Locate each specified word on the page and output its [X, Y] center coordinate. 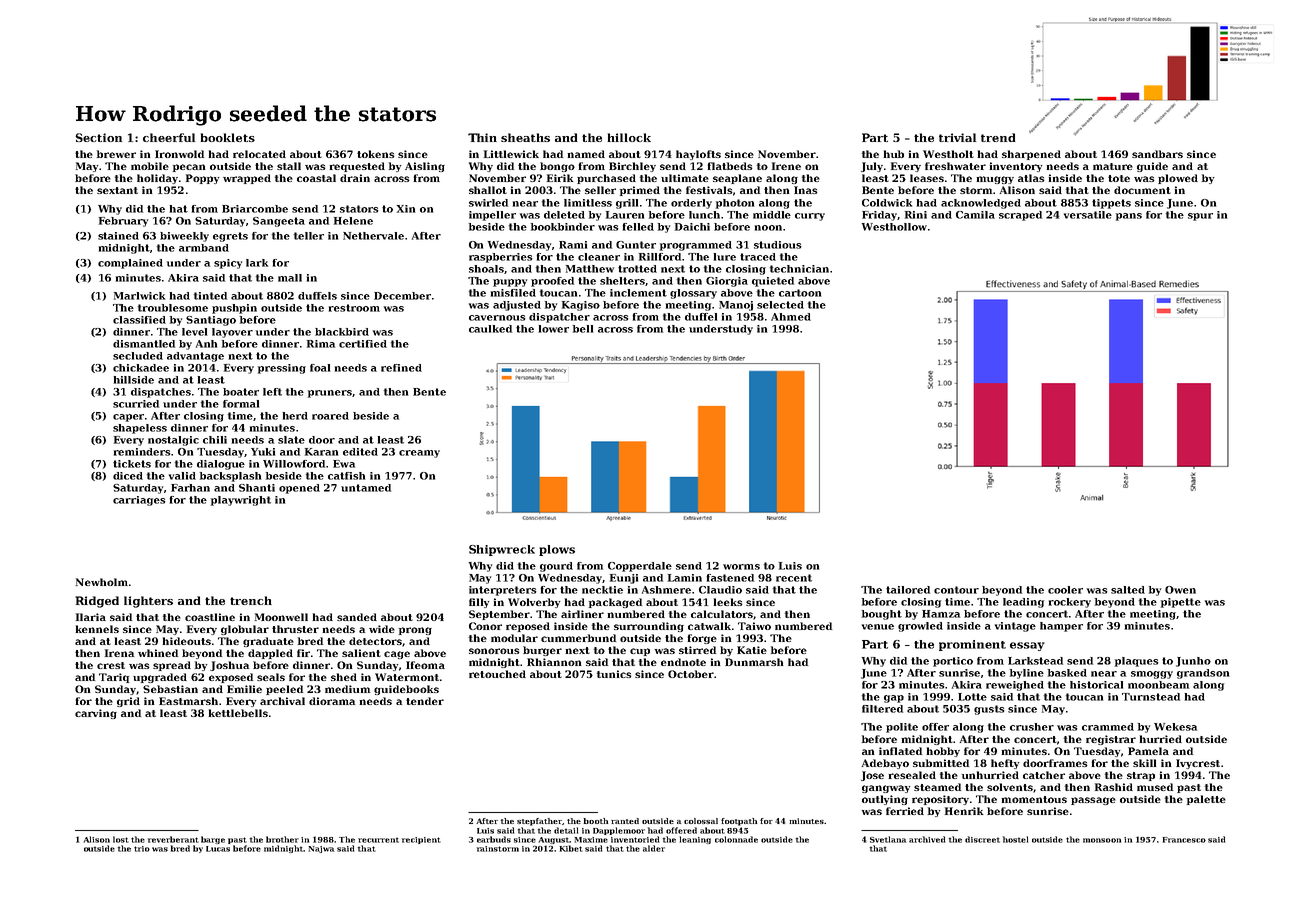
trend [998, 137]
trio [142, 849]
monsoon [1102, 840]
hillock [629, 137]
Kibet [571, 848]
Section [98, 137]
